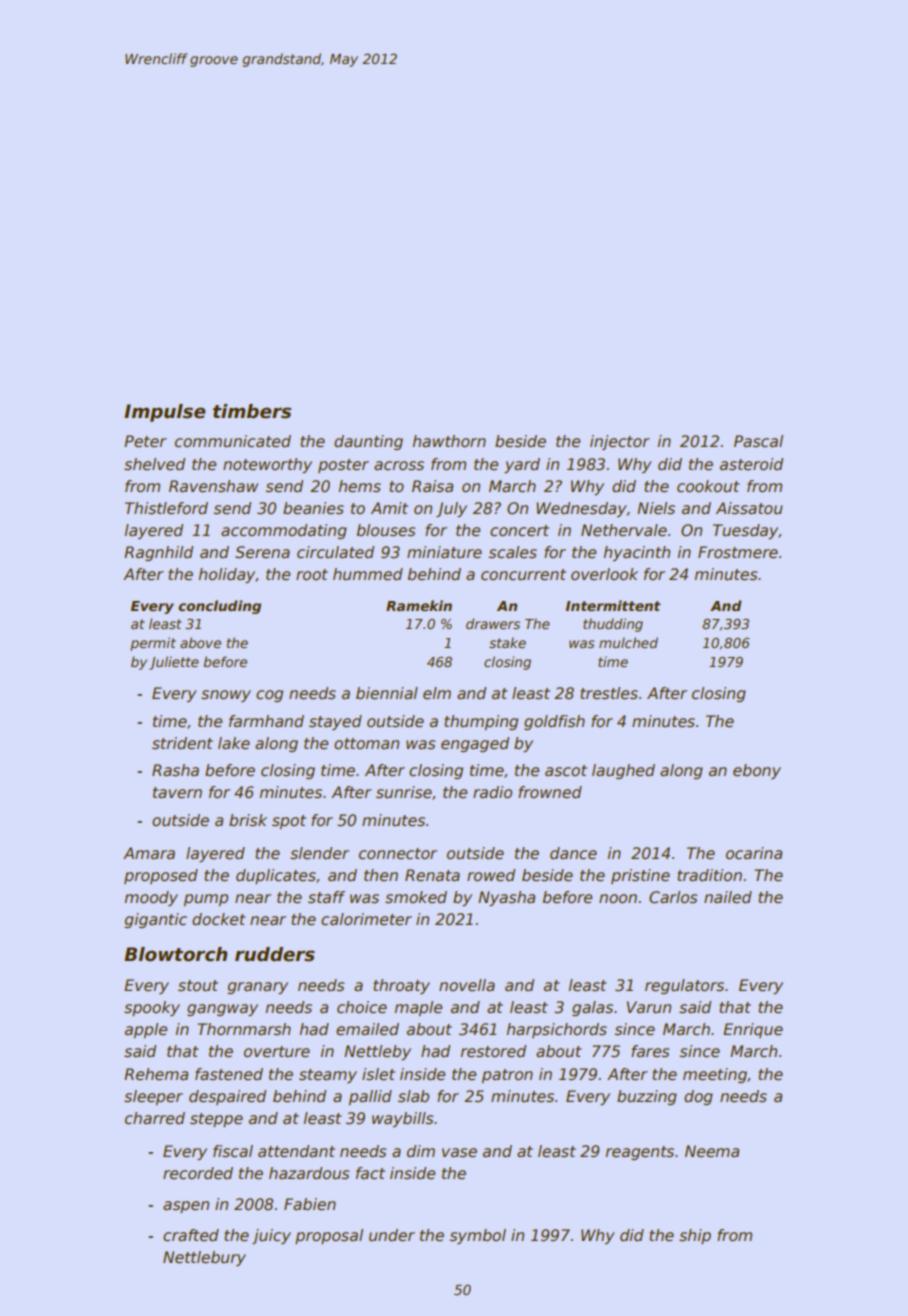  Describe the element at coordinates (432, 486) in the screenshot. I see `Raisa` at that location.
